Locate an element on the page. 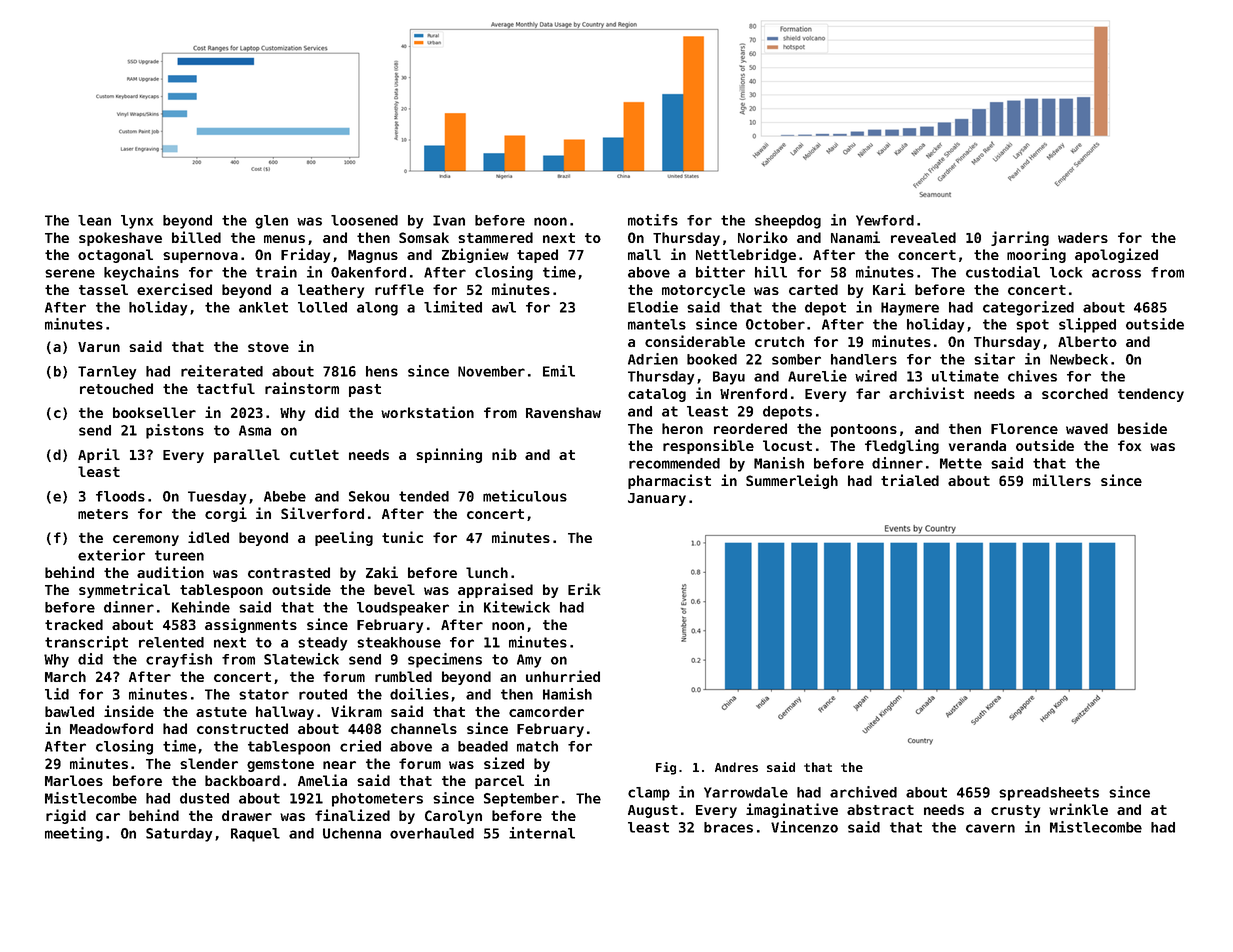 This document has height=952, width=1233. nib is located at coordinates (504, 454).
